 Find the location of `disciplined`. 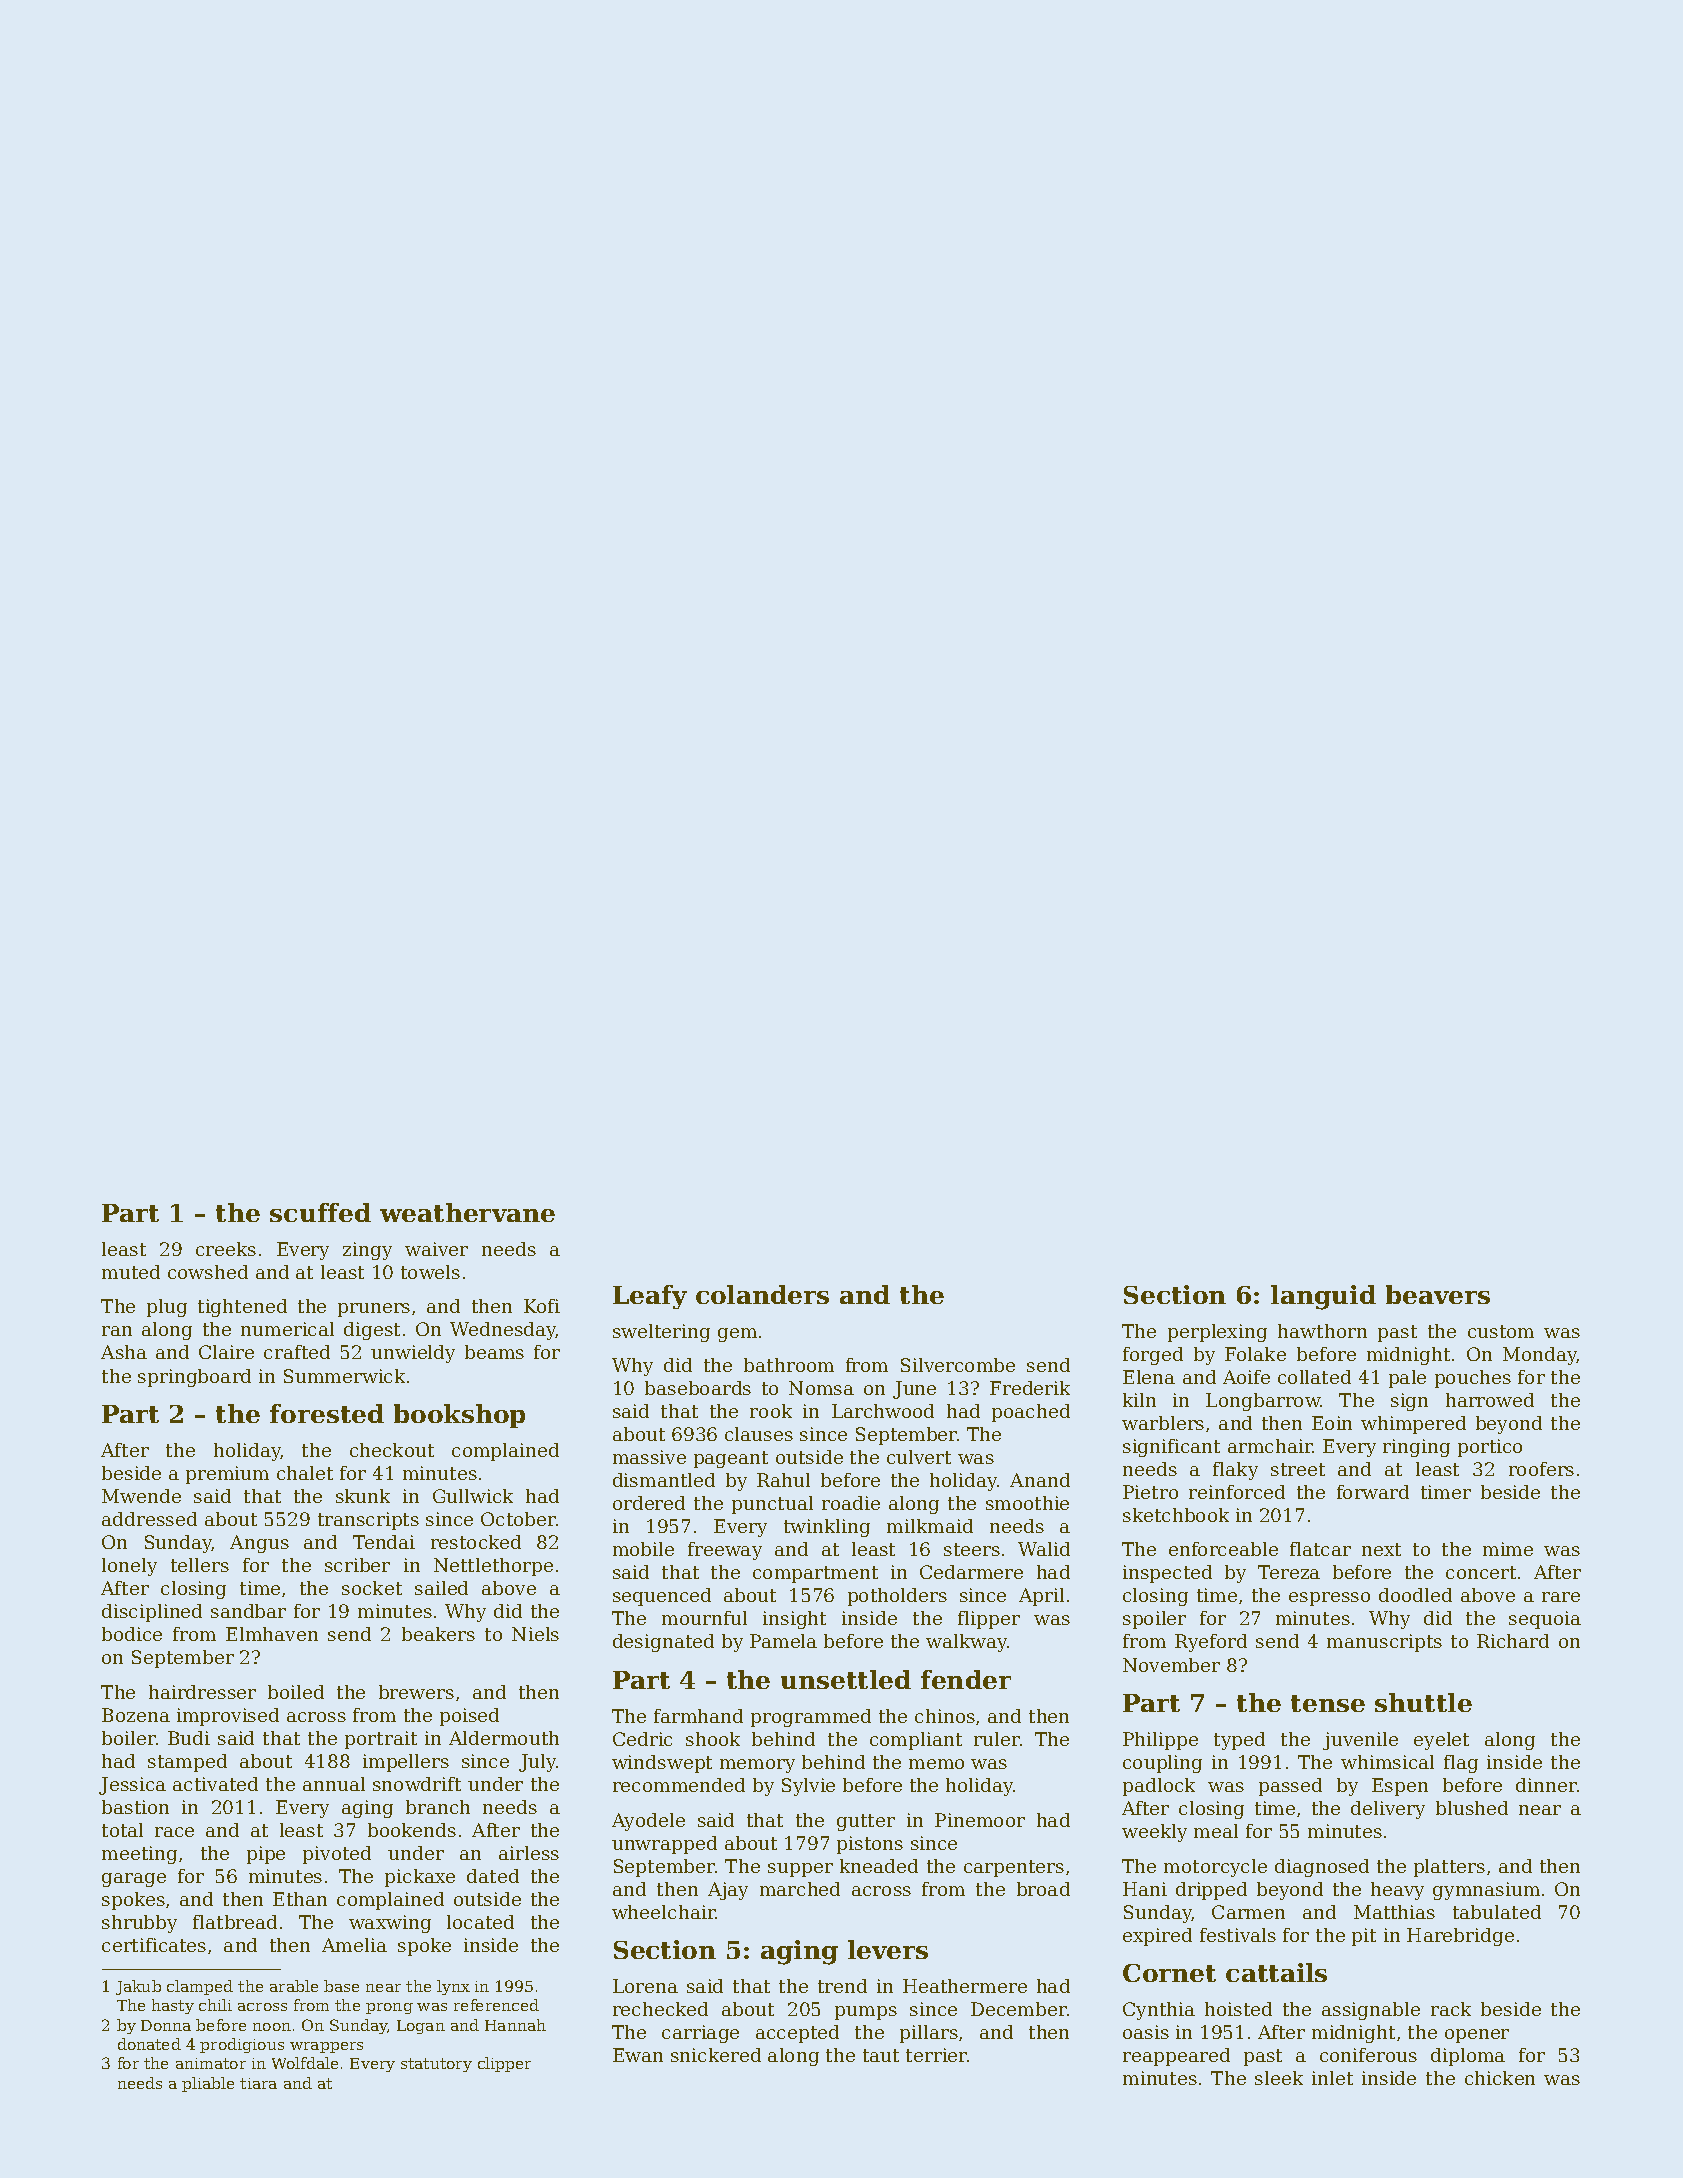

disciplined is located at coordinates (152, 1613).
